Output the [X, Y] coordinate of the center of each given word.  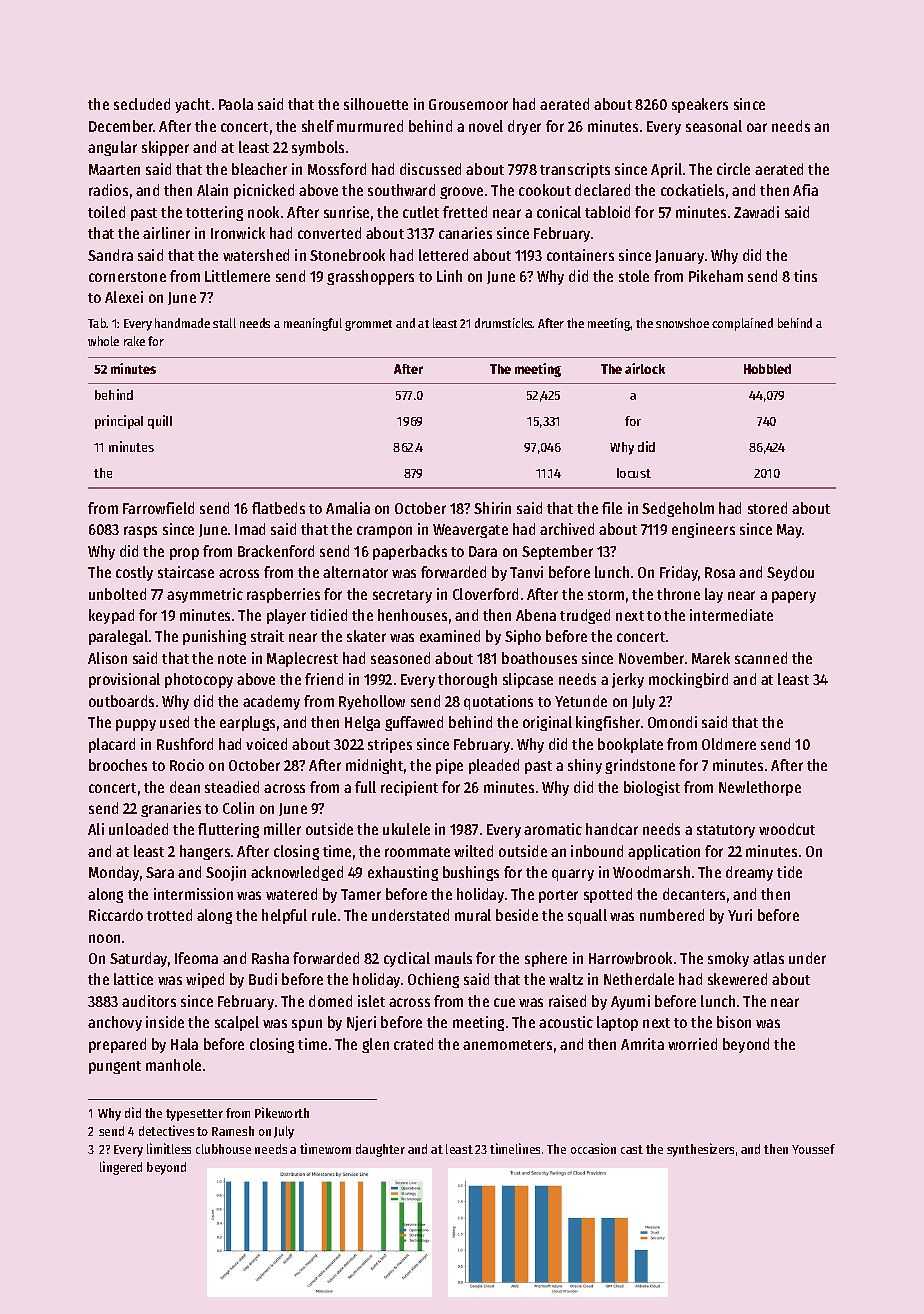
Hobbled [767, 369]
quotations [498, 702]
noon [104, 938]
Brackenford [276, 551]
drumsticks [504, 323]
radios [108, 190]
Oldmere [729, 744]
